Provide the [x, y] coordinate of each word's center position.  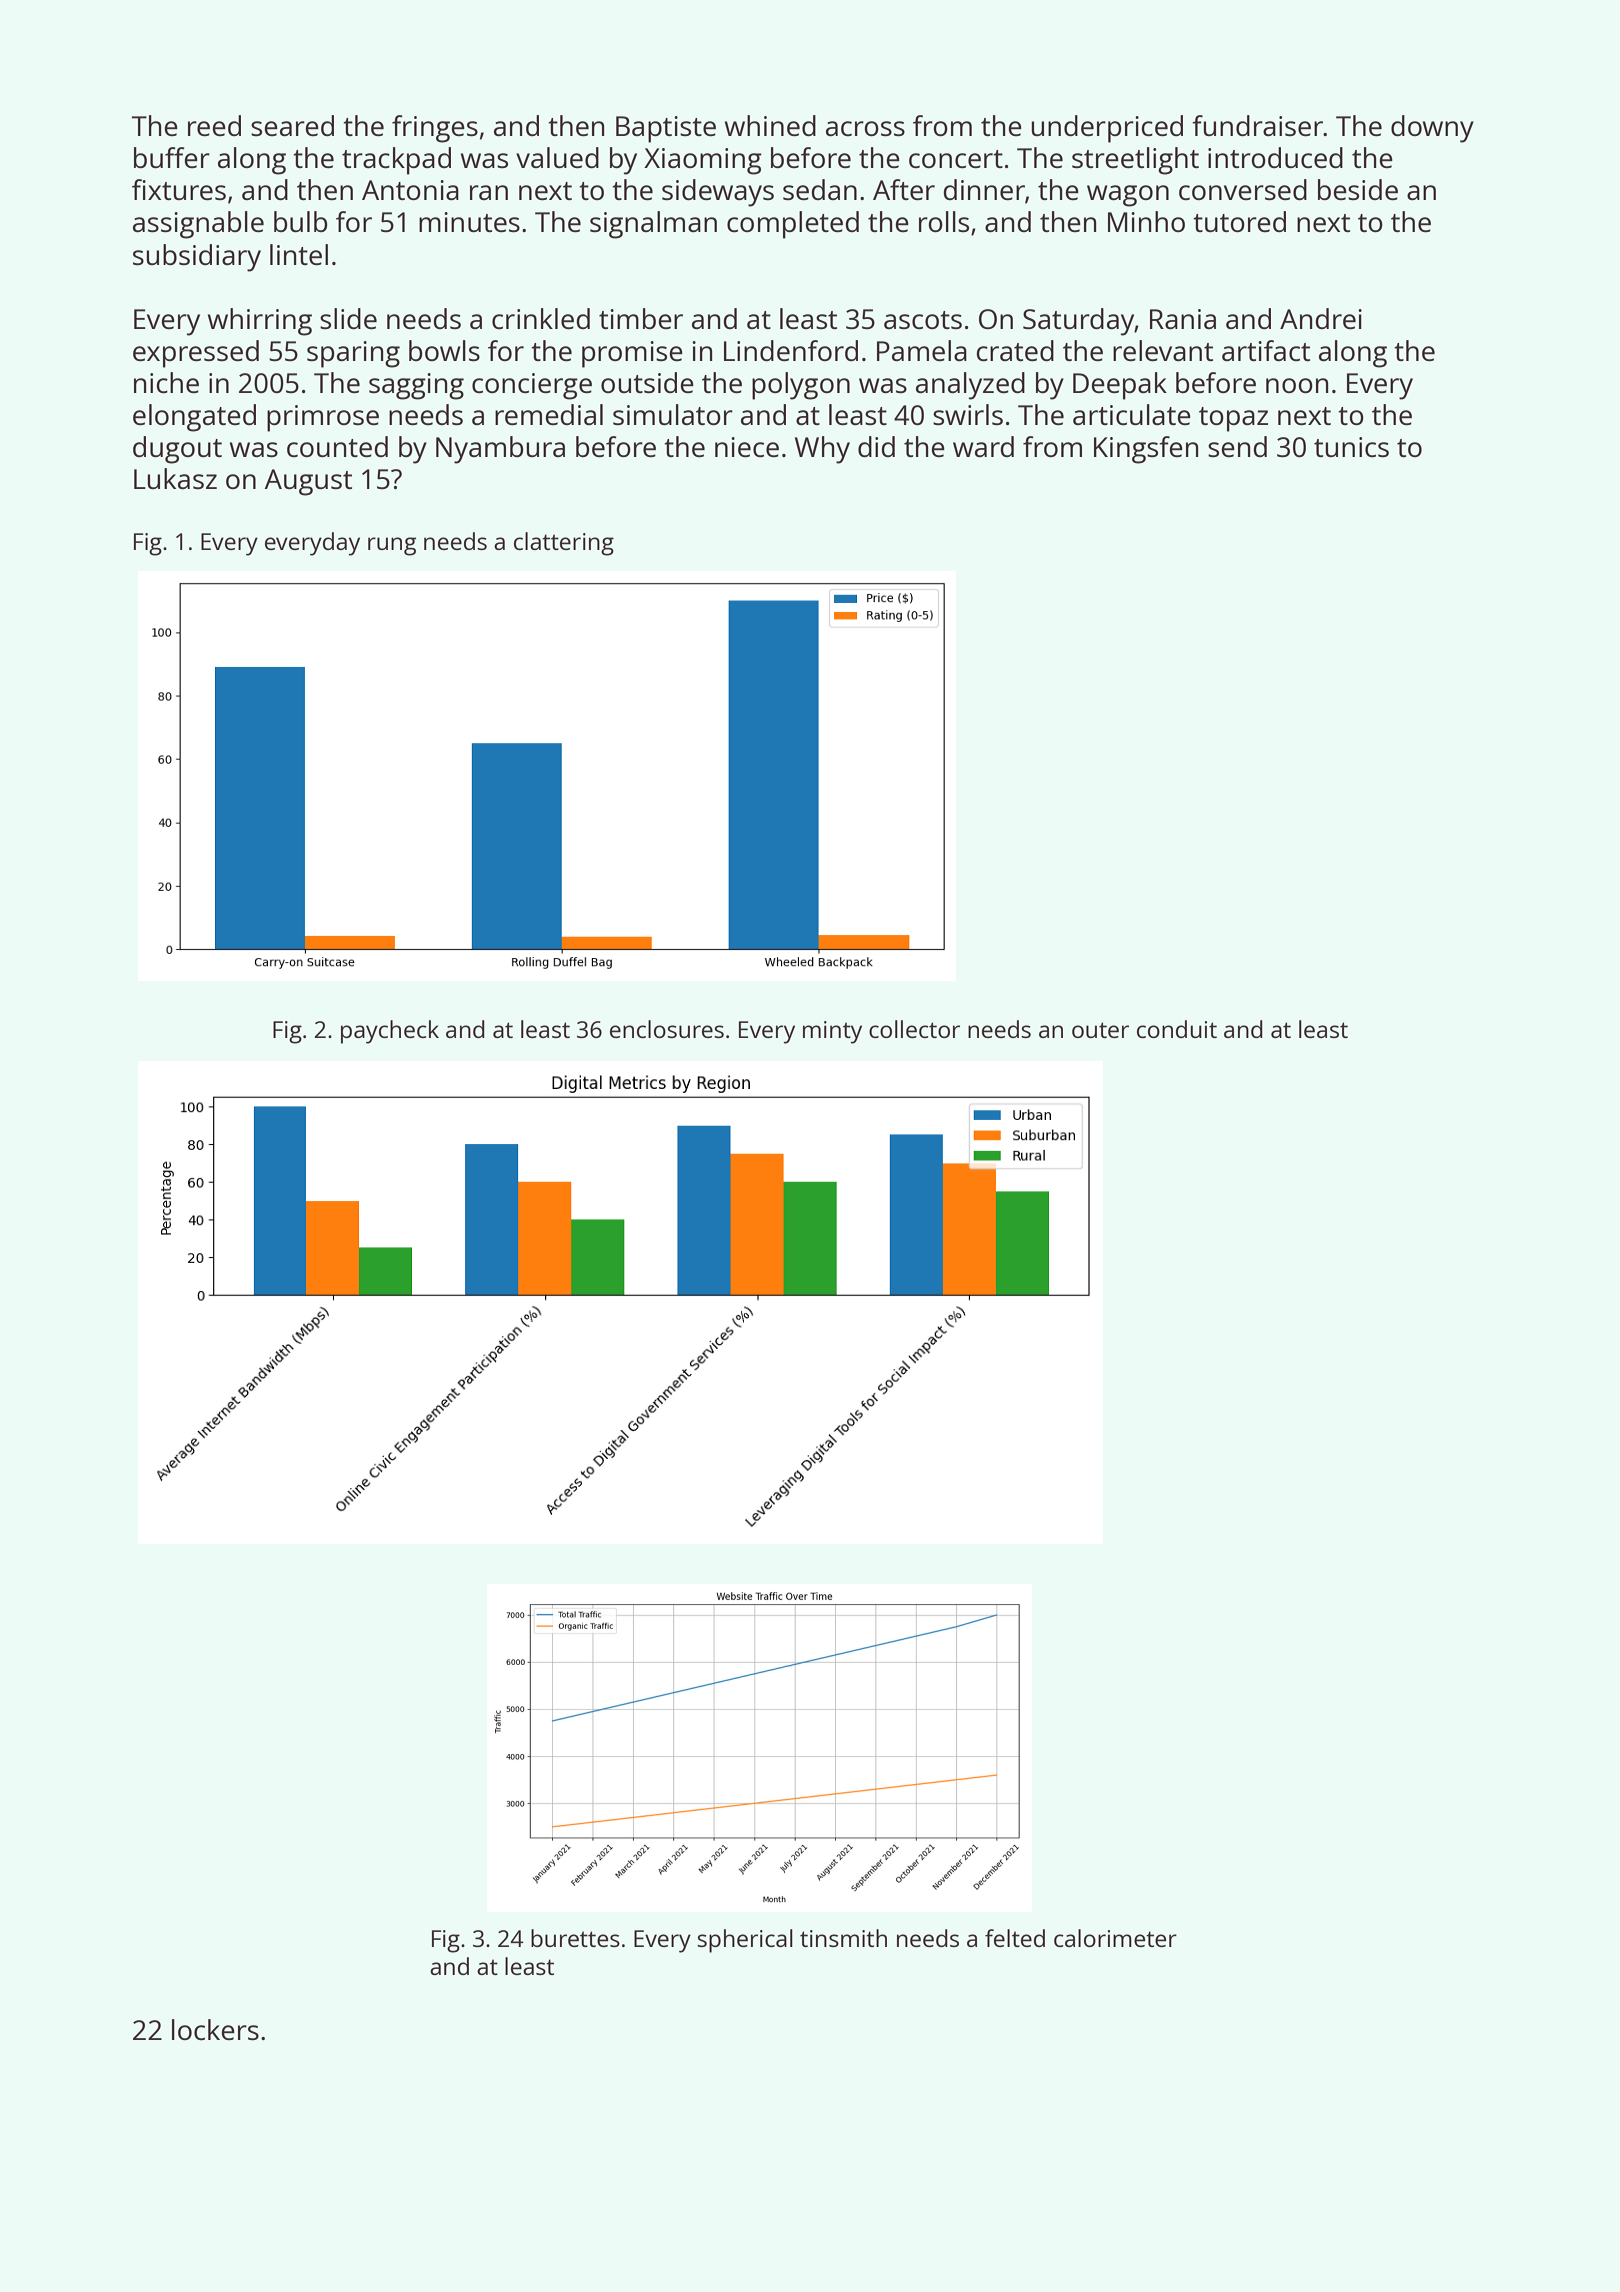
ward [983, 446]
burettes [575, 1938]
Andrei [1321, 318]
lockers [215, 2029]
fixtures [179, 189]
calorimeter [1115, 1938]
